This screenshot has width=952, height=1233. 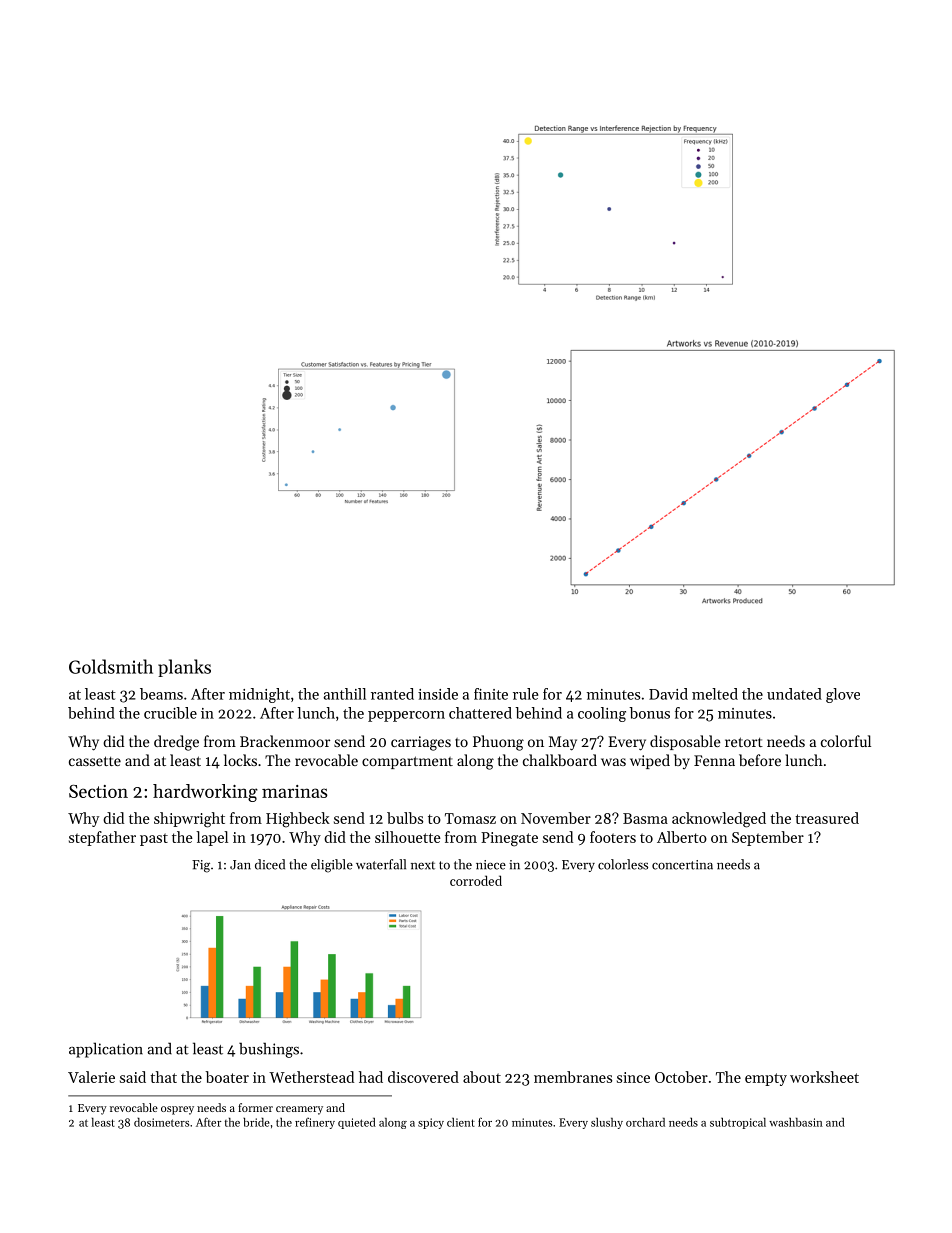 I want to click on Tomasz, so click(x=470, y=818).
